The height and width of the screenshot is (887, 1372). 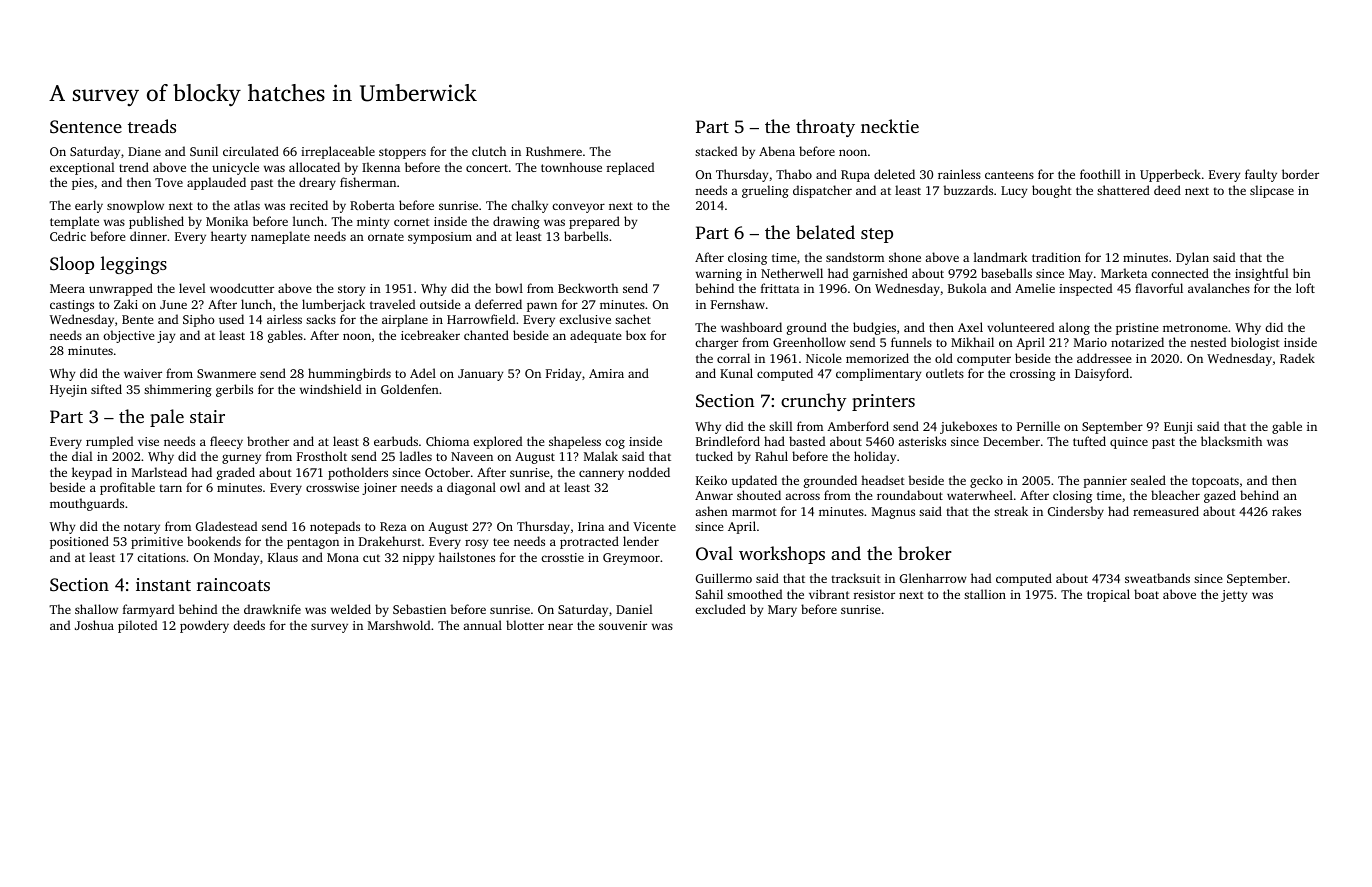 What do you see at coordinates (1231, 441) in the screenshot?
I see `blacksmith` at bounding box center [1231, 441].
